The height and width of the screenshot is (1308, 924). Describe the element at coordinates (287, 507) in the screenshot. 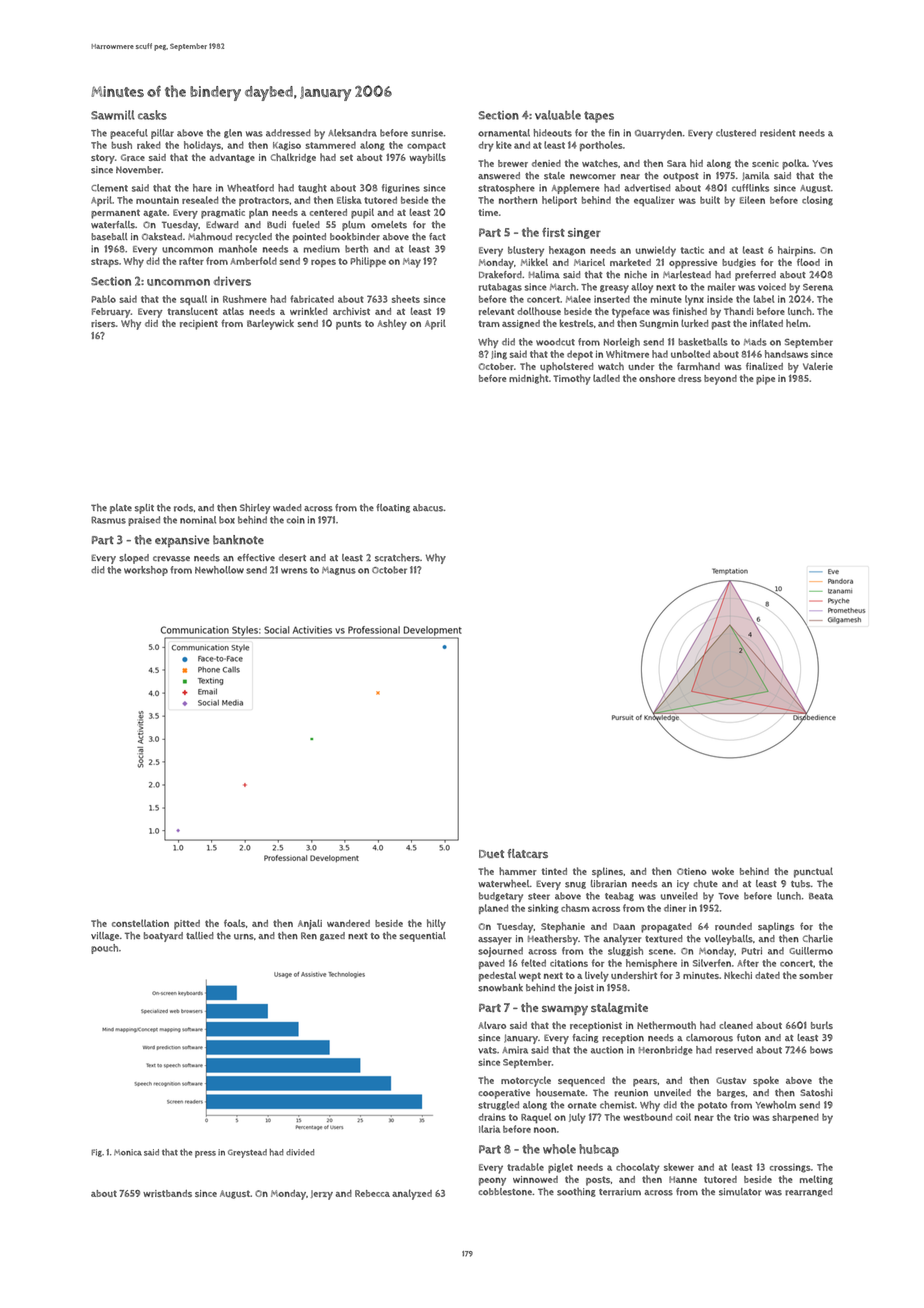

I see `waded` at that location.
